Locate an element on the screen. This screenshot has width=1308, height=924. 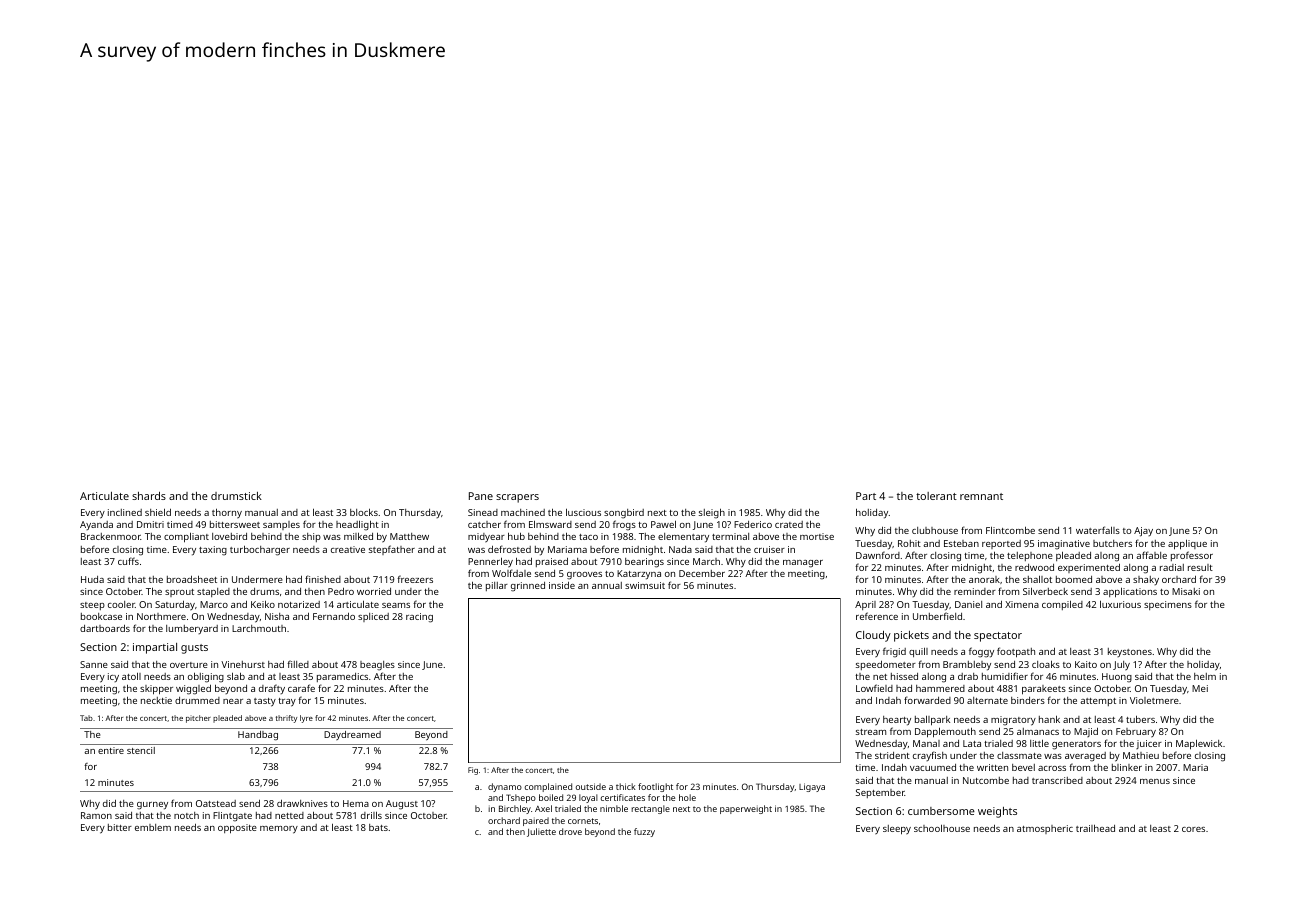
steep is located at coordinates (92, 606).
